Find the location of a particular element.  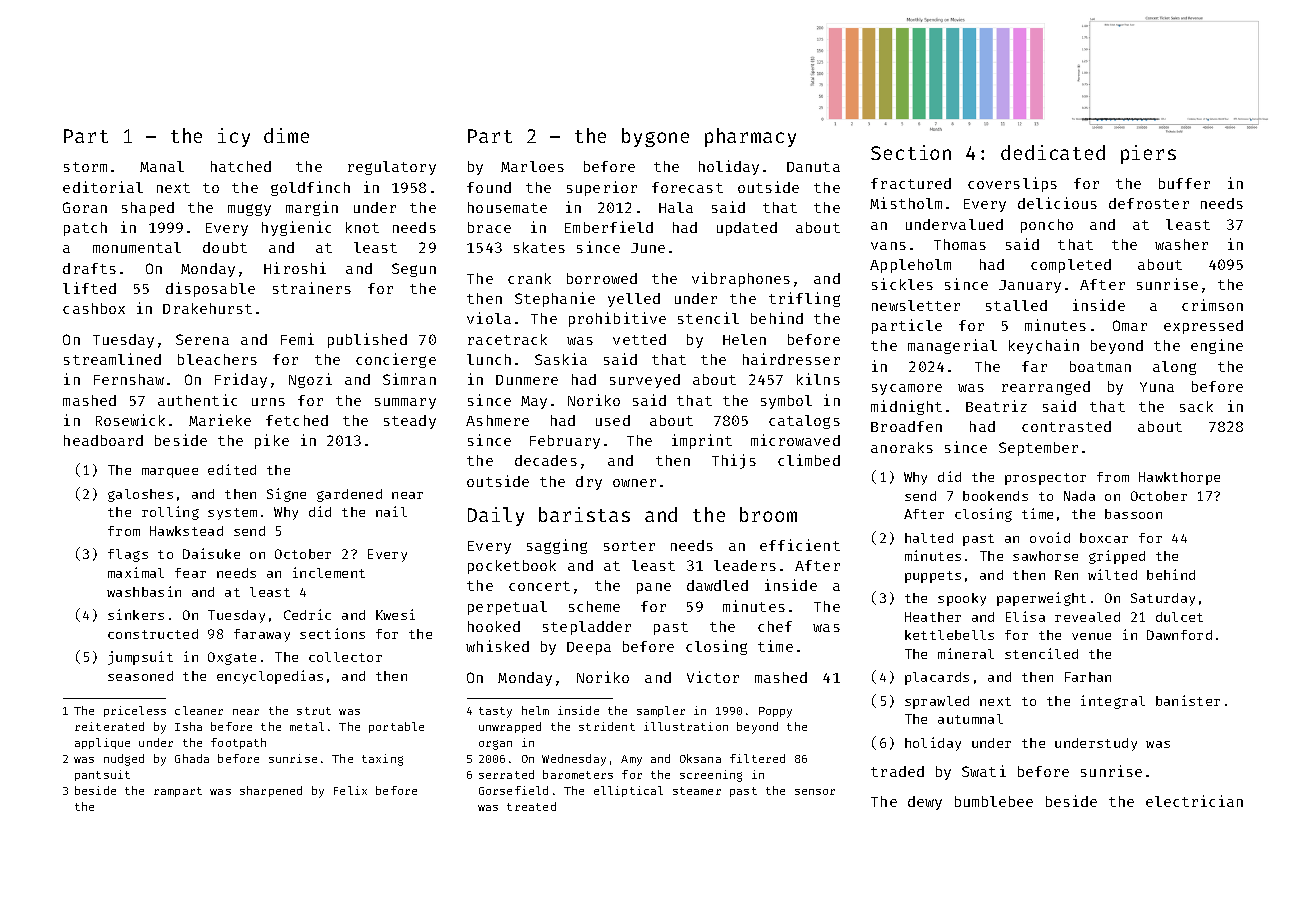

Hiroshi is located at coordinates (295, 268).
